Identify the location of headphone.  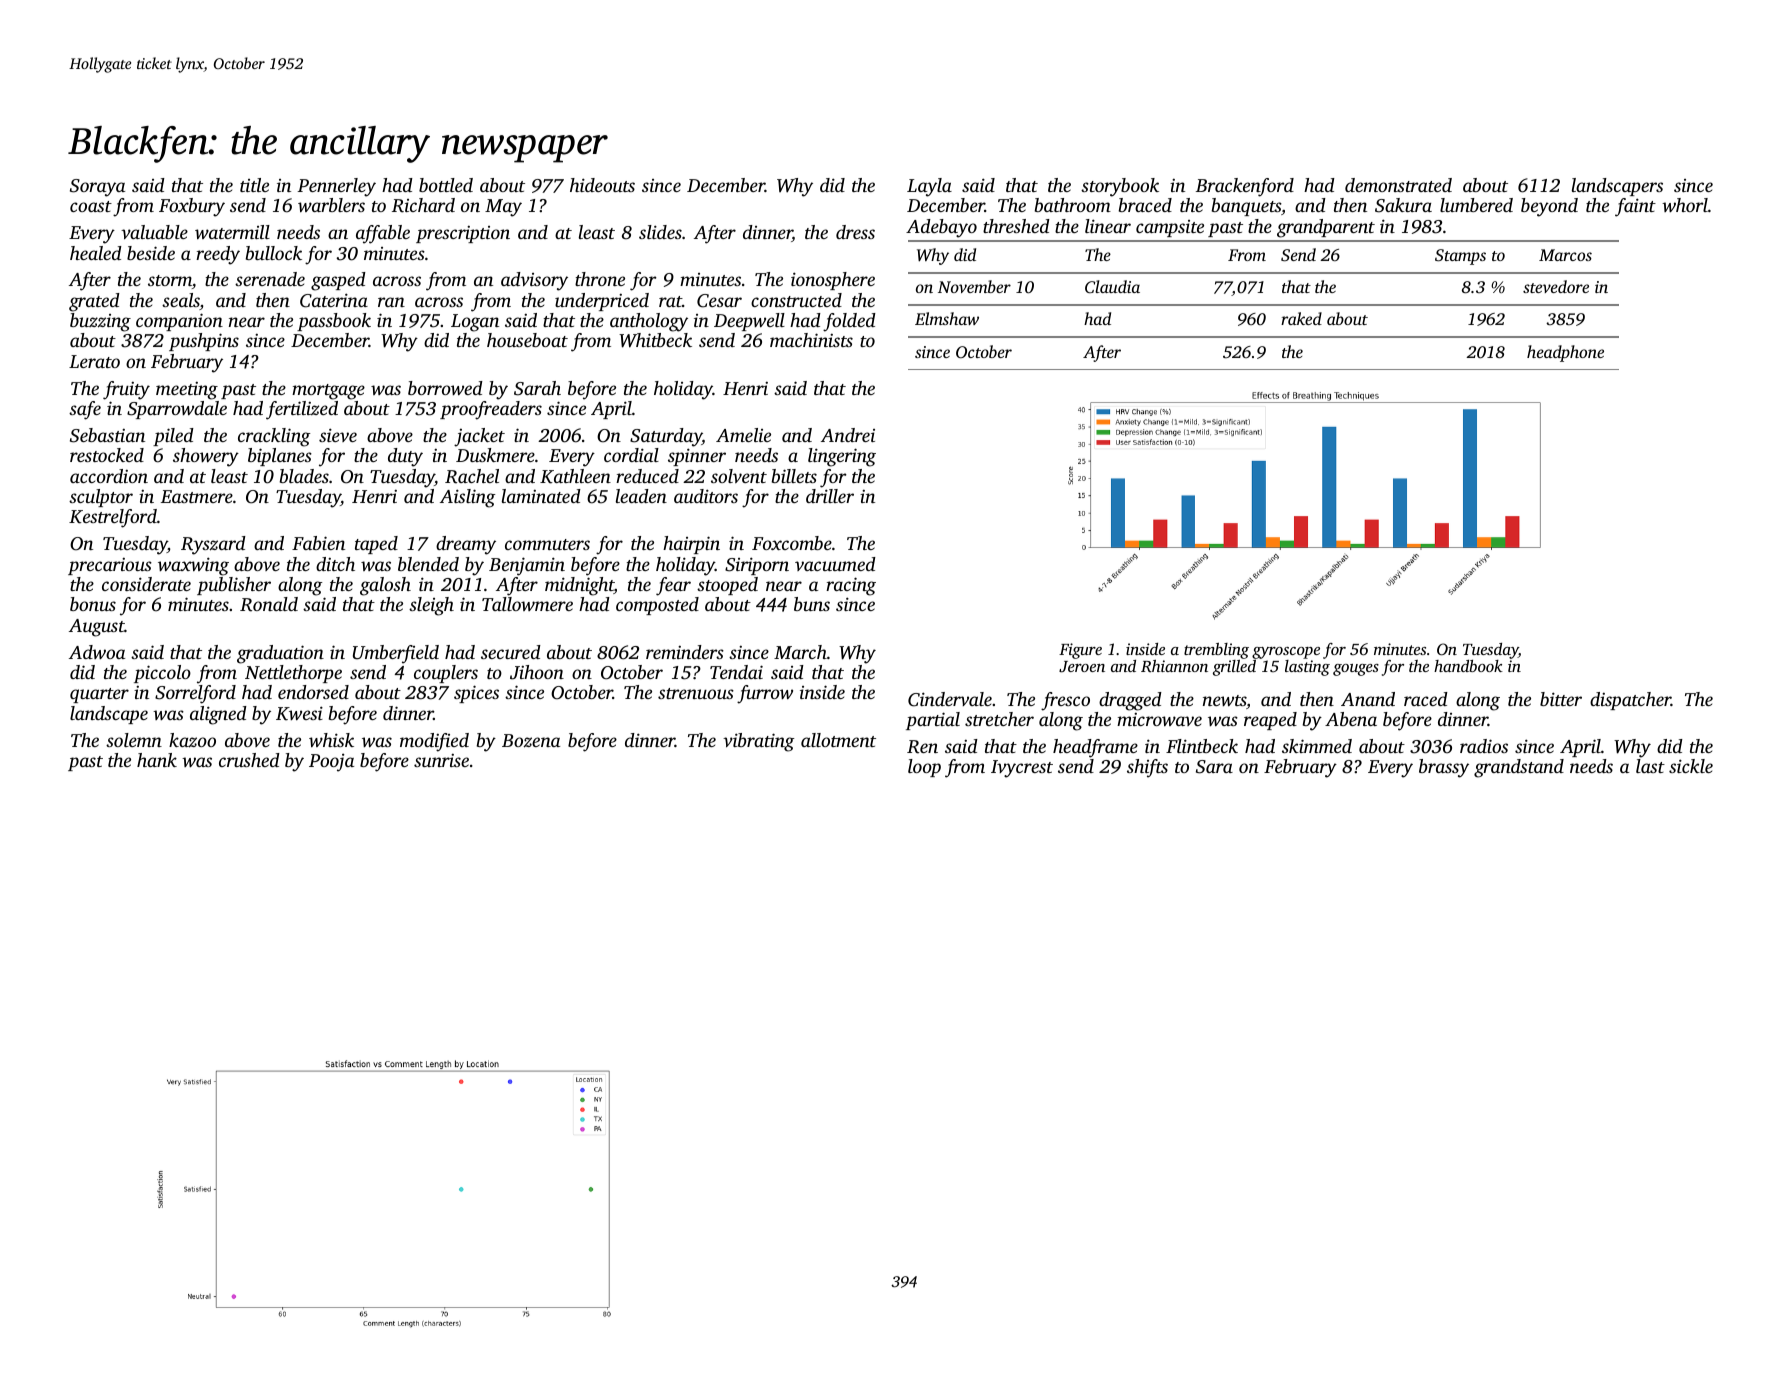
(1565, 353).
